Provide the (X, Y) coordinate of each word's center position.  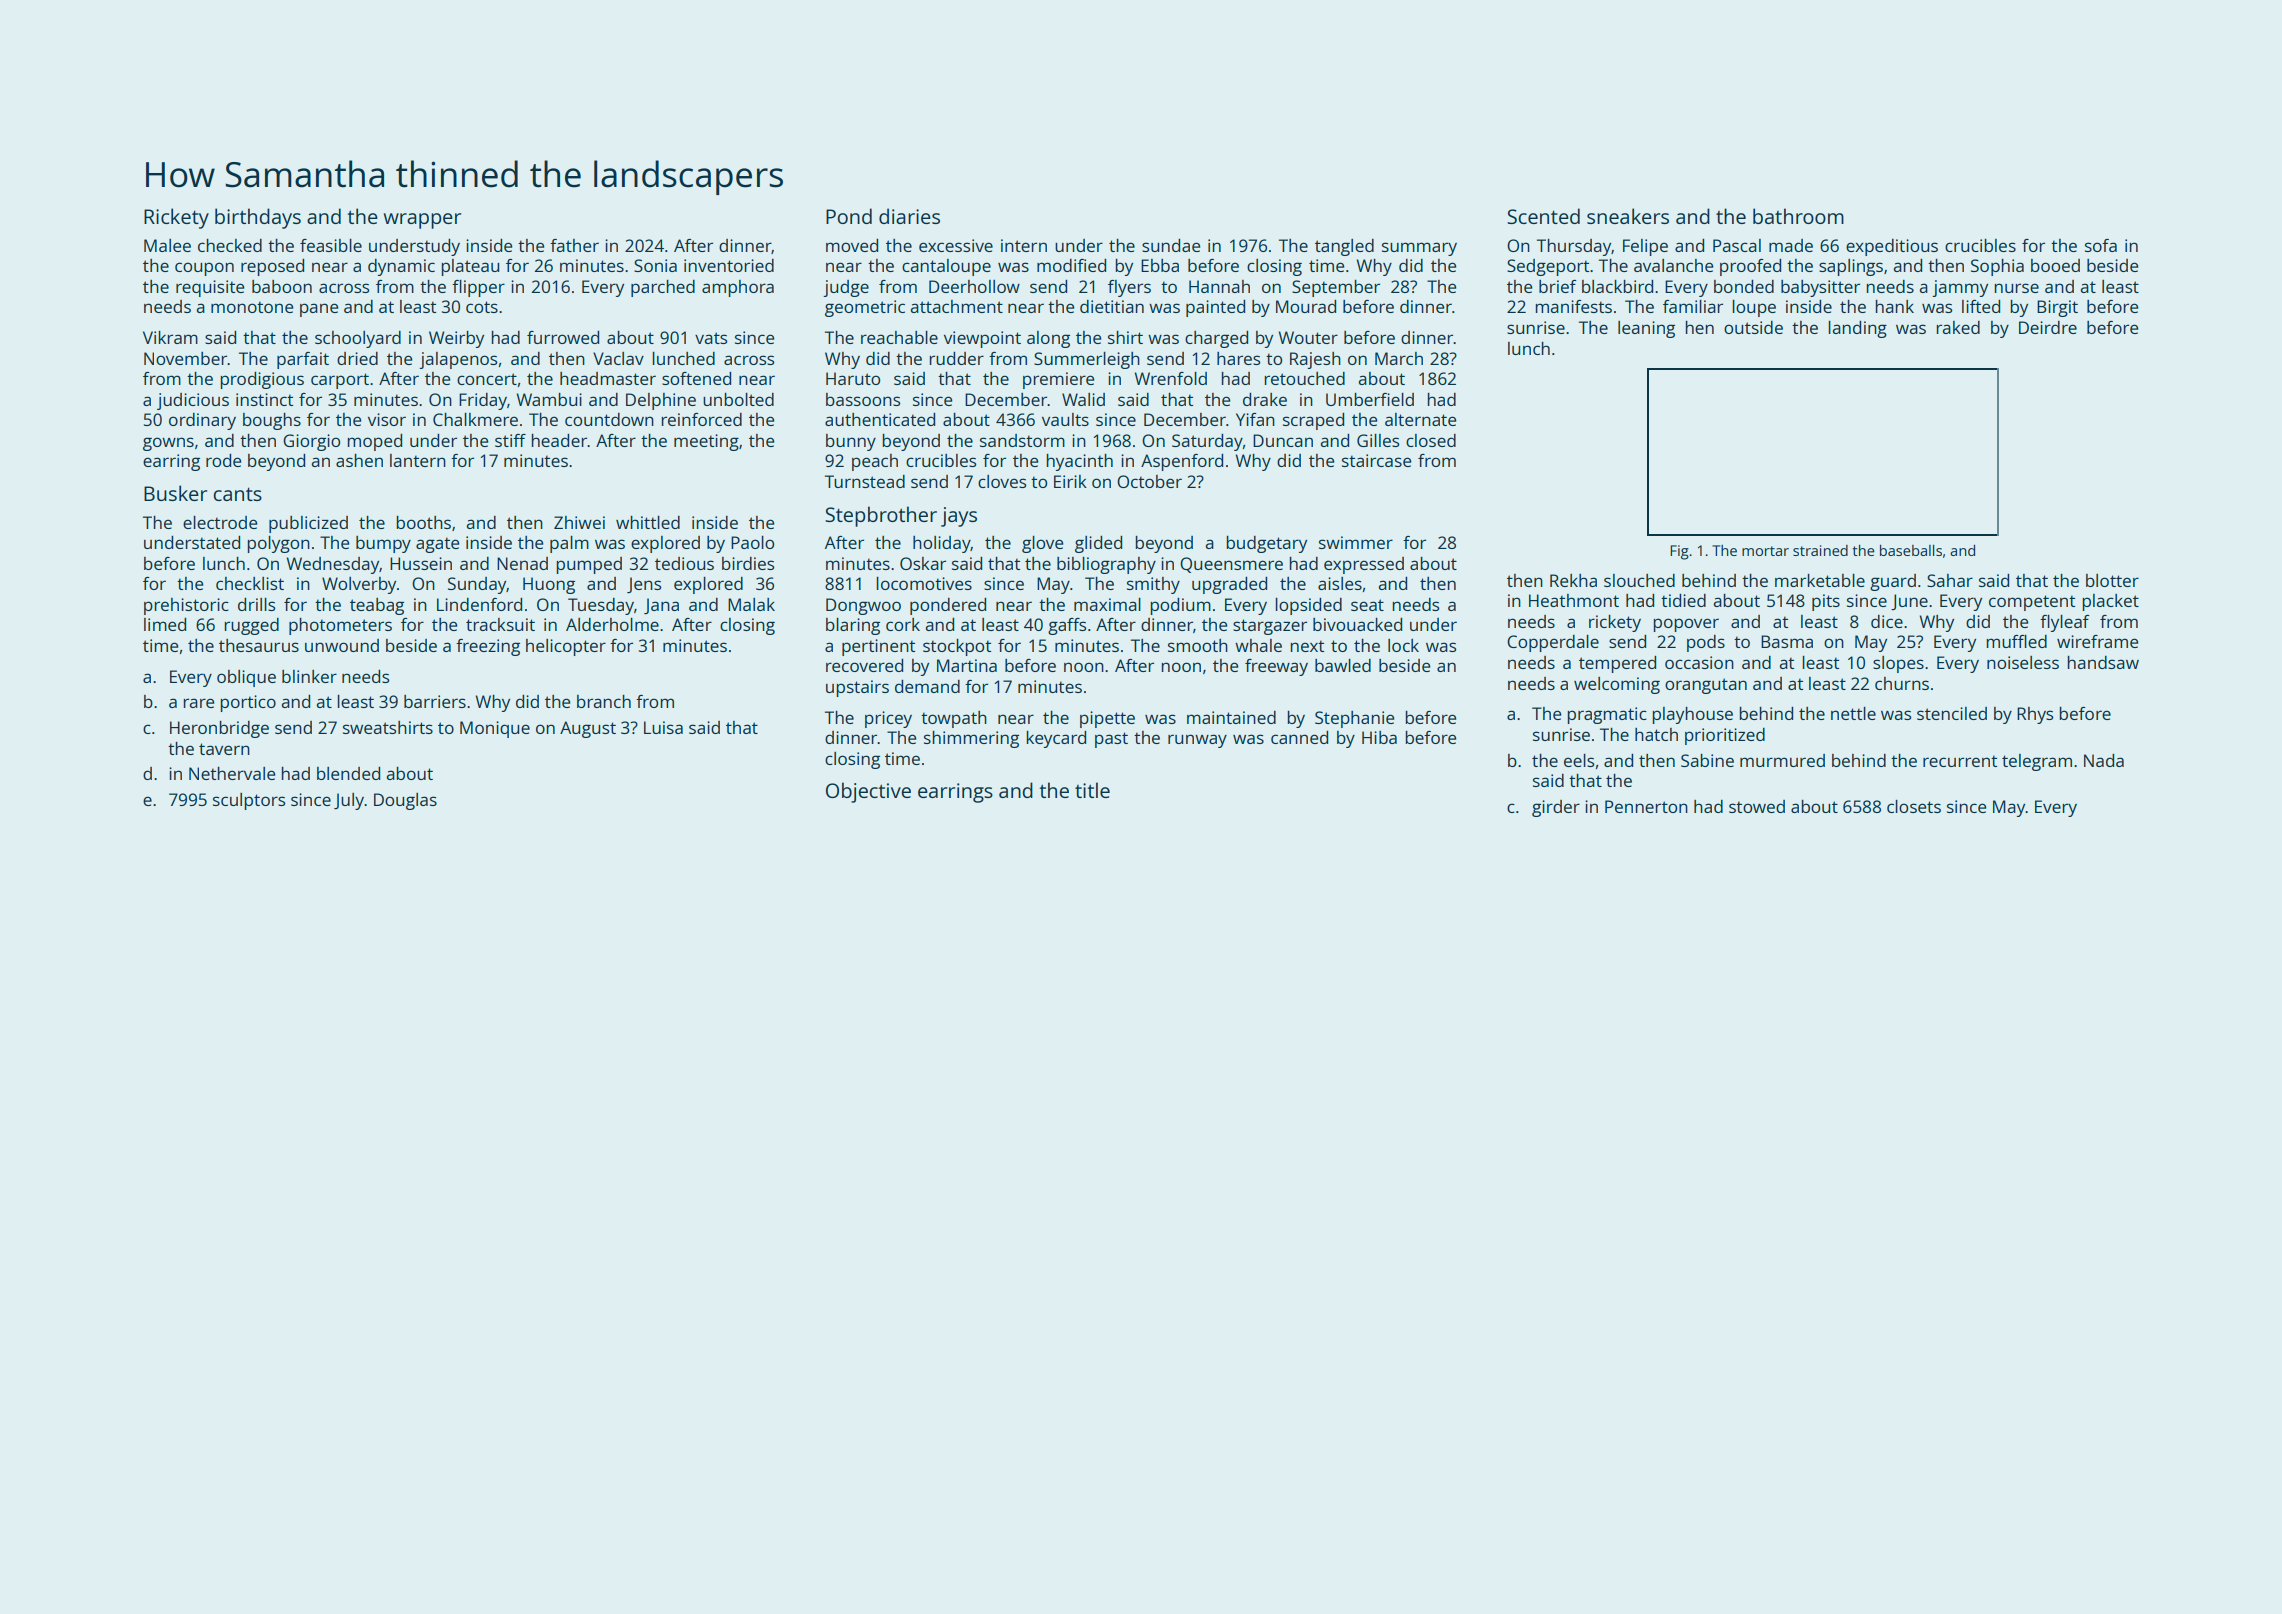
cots (482, 307)
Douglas (405, 801)
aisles (1340, 583)
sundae (1171, 245)
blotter (2112, 580)
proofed (1750, 267)
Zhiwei (579, 522)
